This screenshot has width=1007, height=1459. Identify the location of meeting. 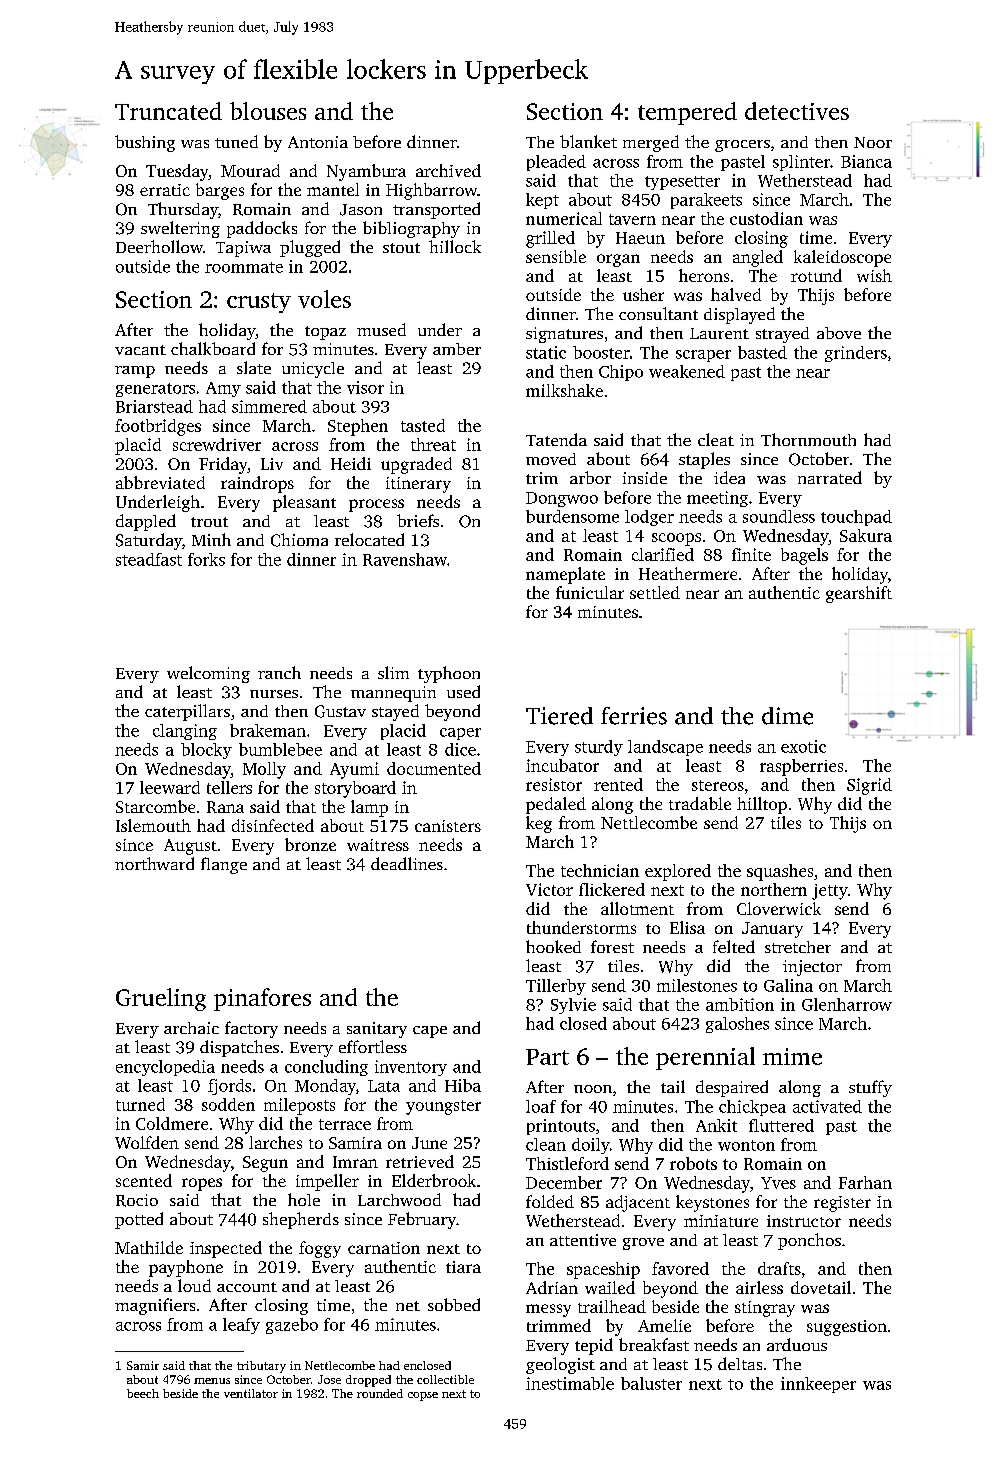
(717, 499).
